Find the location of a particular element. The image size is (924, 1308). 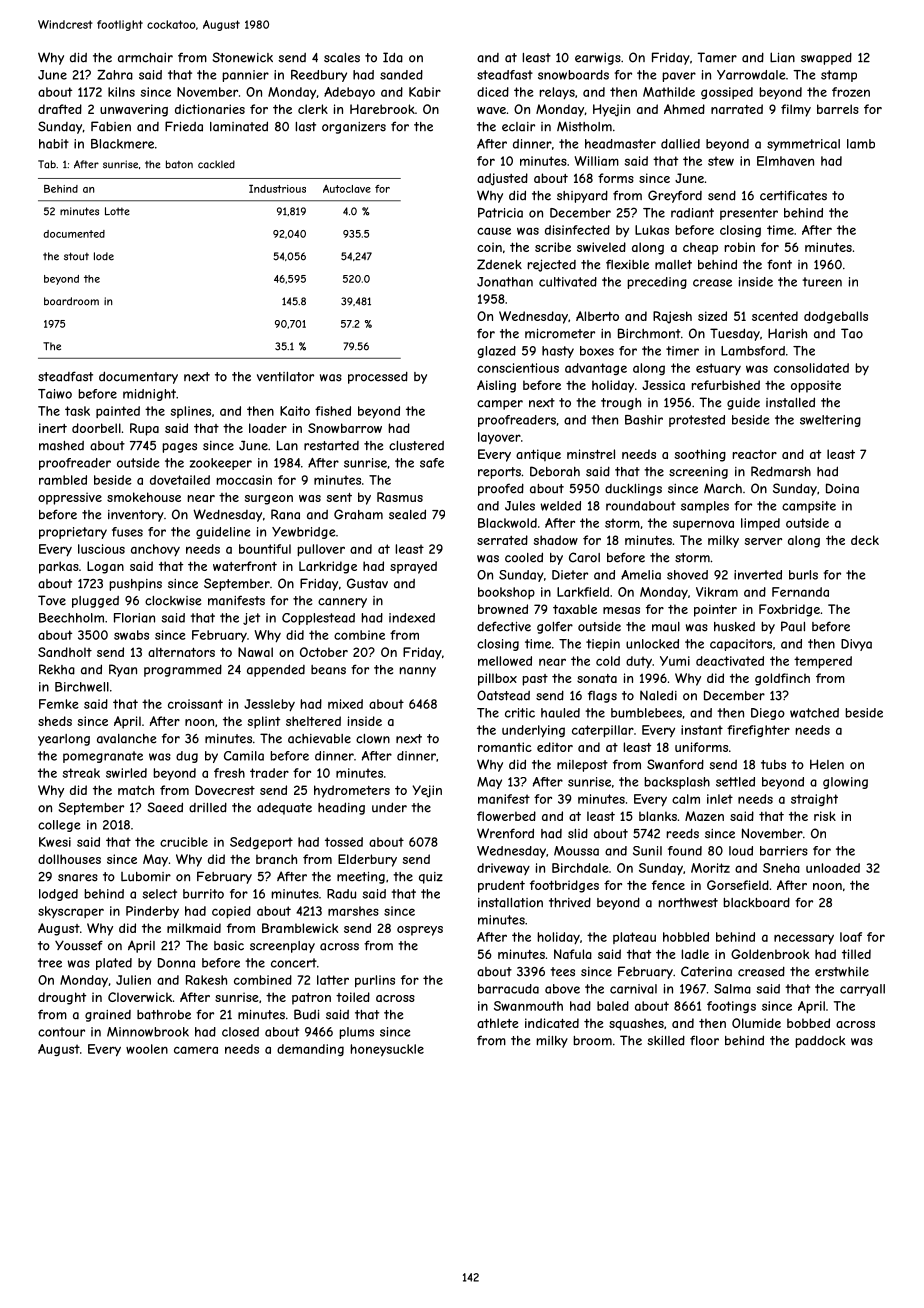

stout is located at coordinates (76, 256).
